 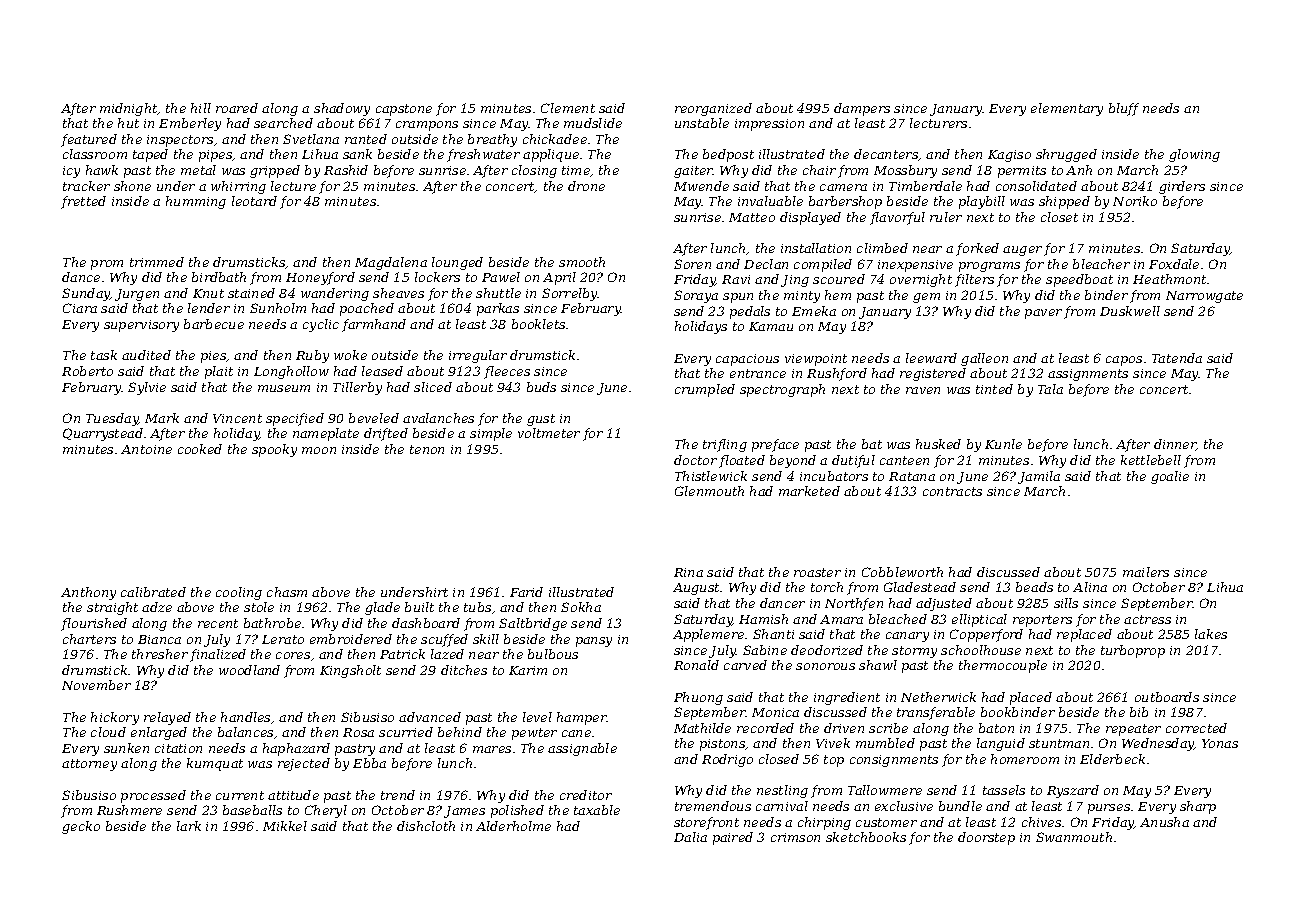 What do you see at coordinates (576, 170) in the page?
I see `time` at bounding box center [576, 170].
